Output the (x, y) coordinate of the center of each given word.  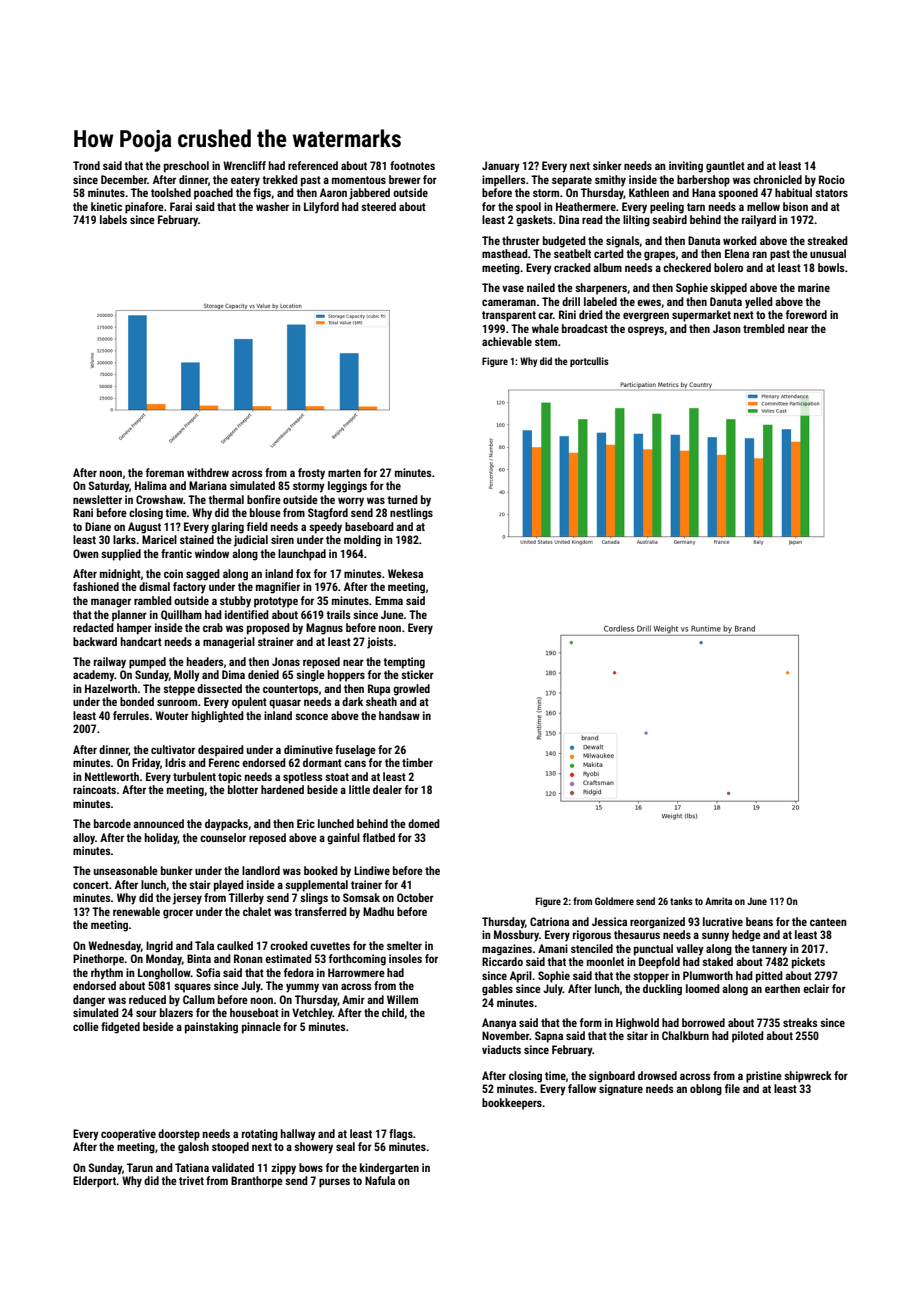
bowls (831, 267)
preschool (186, 167)
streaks (800, 1022)
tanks (681, 901)
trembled (764, 328)
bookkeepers (512, 1104)
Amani (553, 948)
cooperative (128, 1135)
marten (344, 473)
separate (572, 181)
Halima (151, 485)
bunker (177, 870)
